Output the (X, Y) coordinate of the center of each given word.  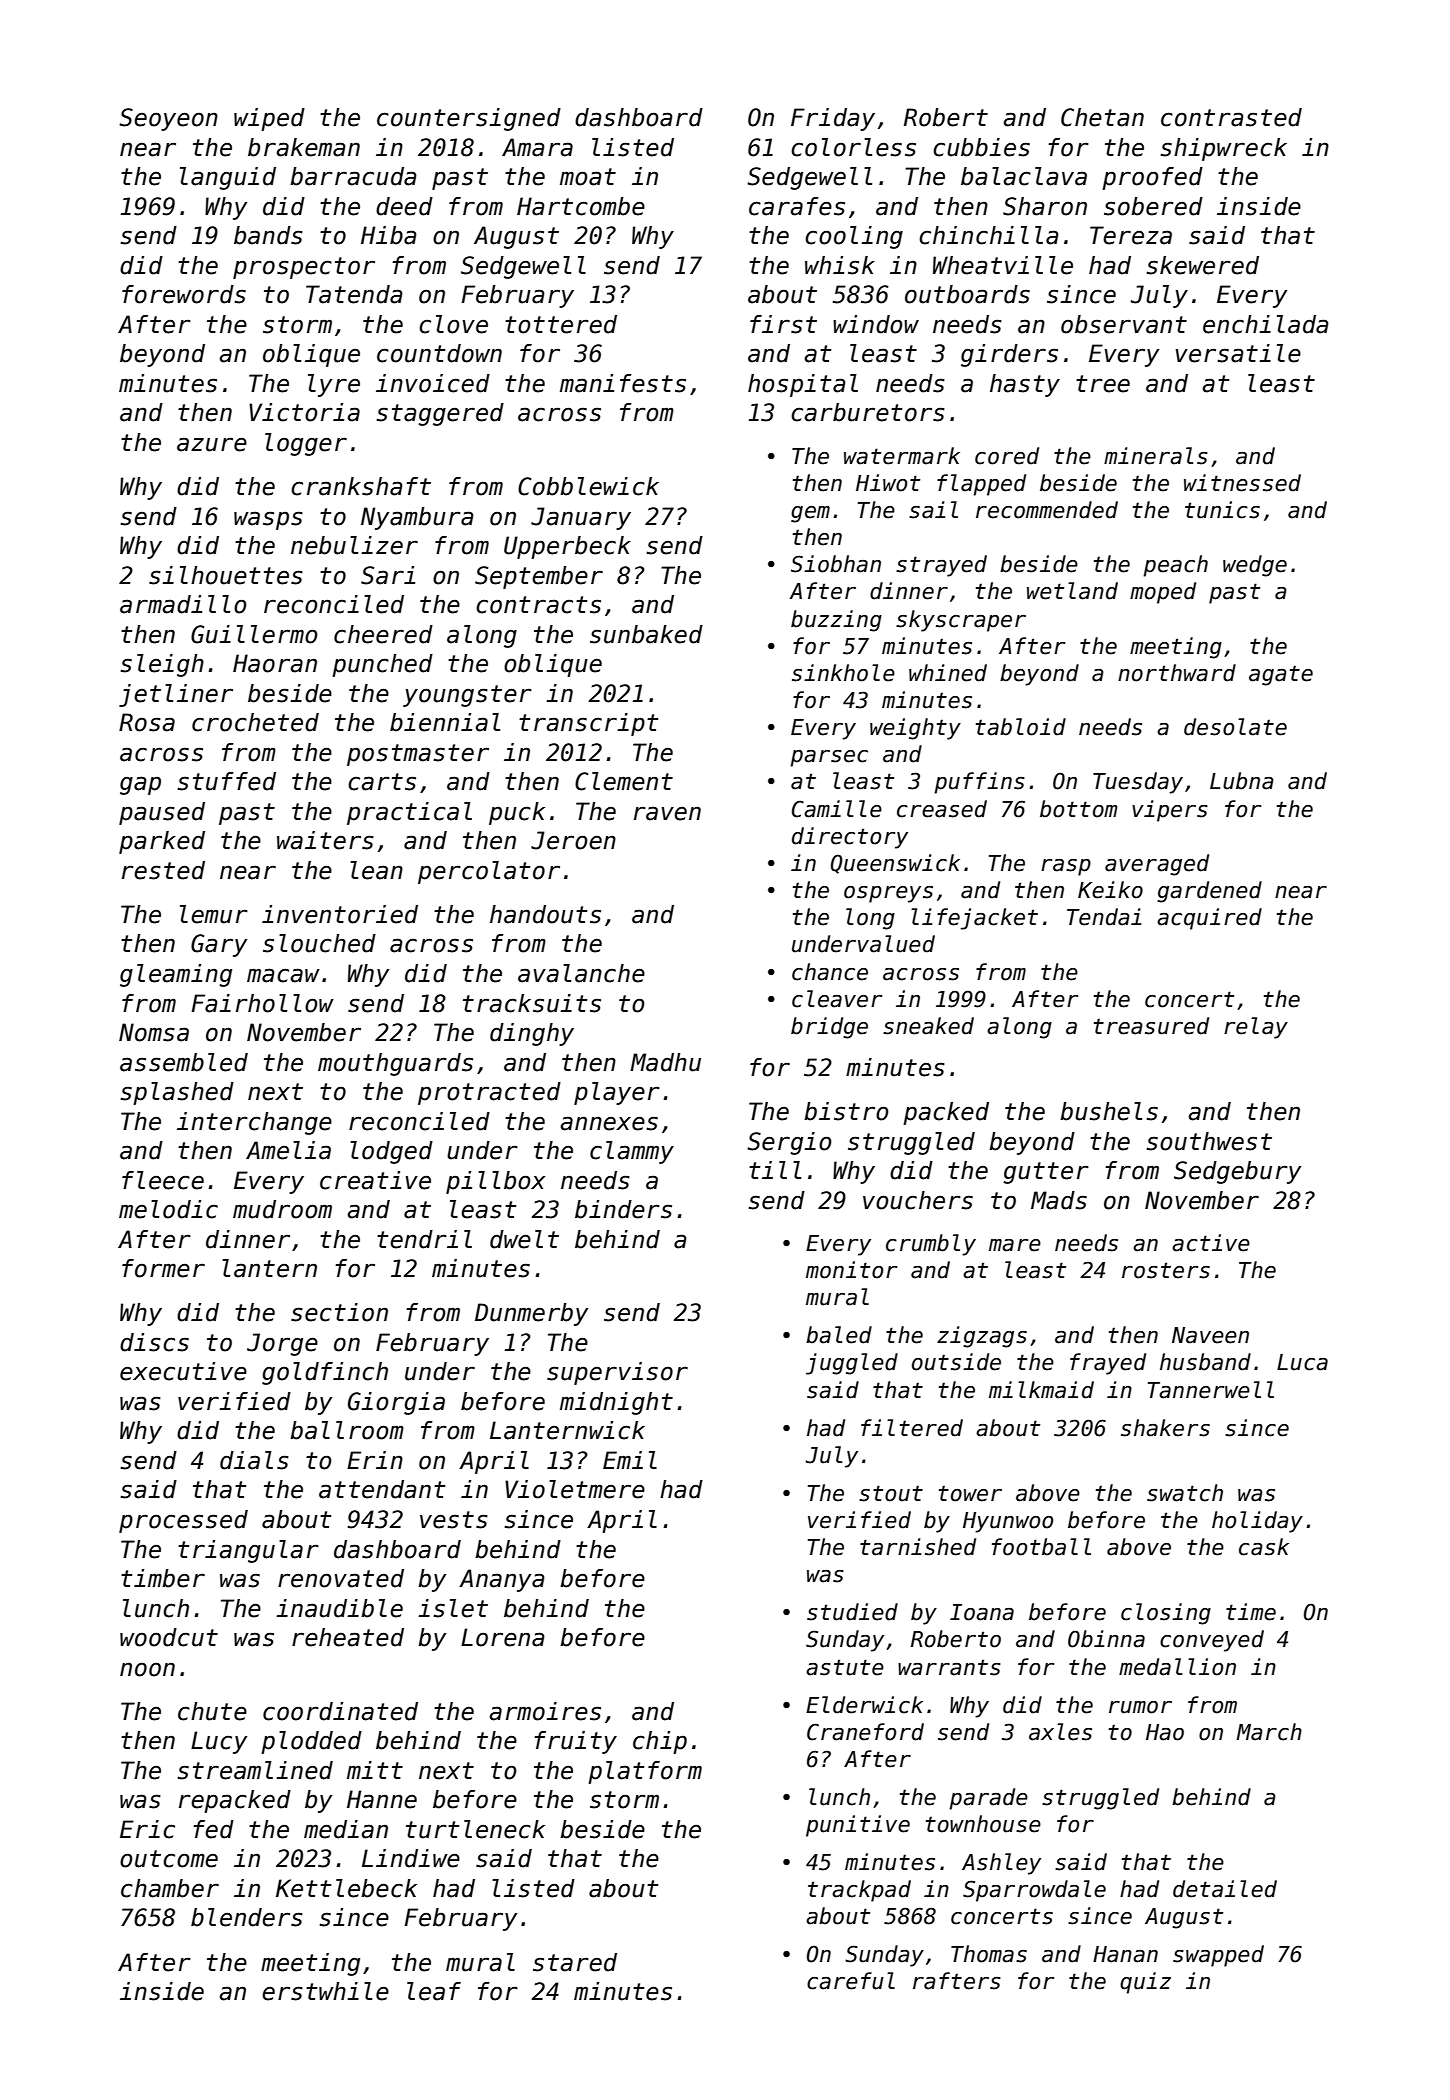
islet (453, 1608)
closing (1166, 1614)
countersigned (469, 119)
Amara (537, 147)
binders (623, 1209)
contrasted (1231, 117)
